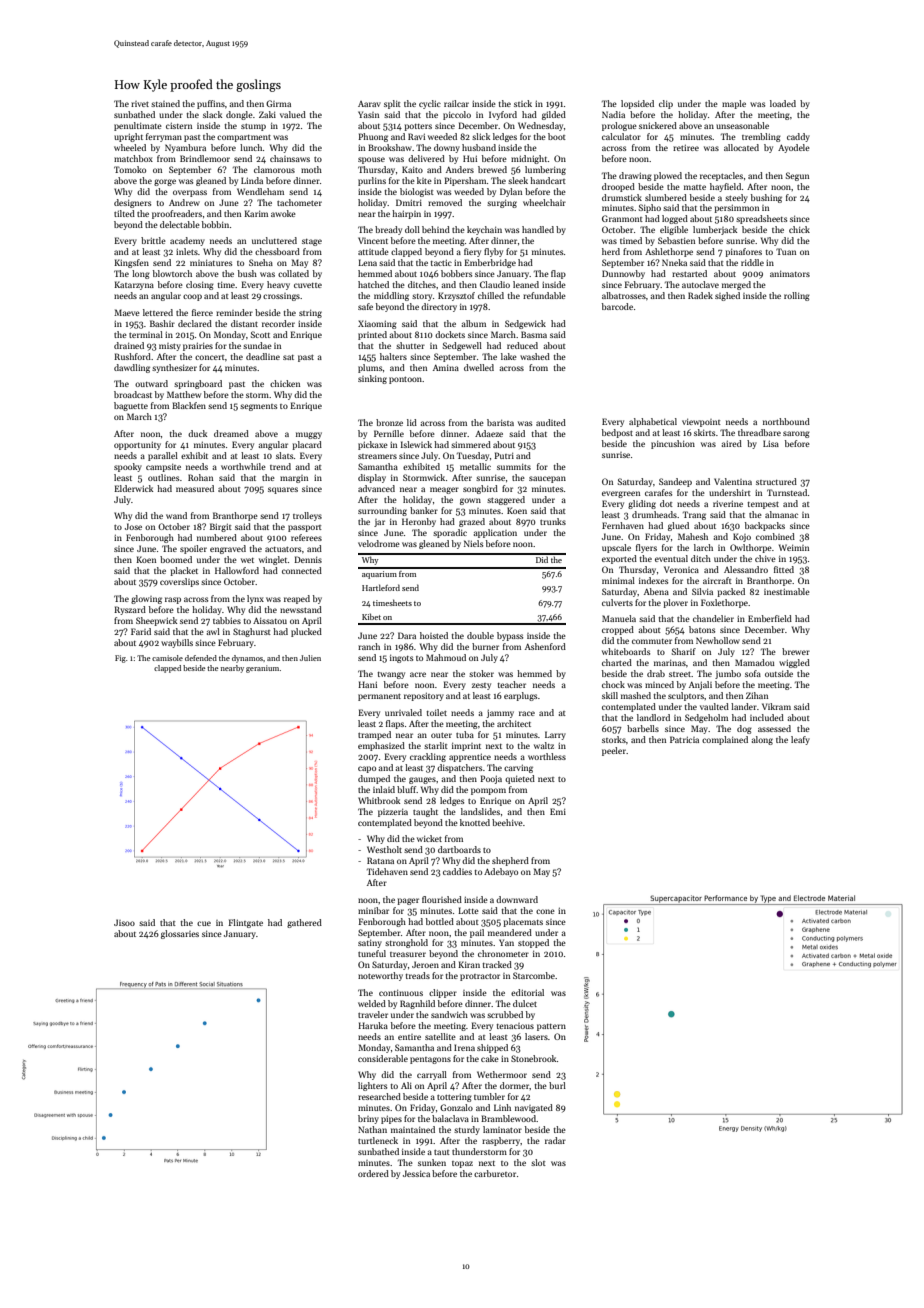  What do you see at coordinates (668, 176) in the screenshot?
I see `plowed` at bounding box center [668, 176].
